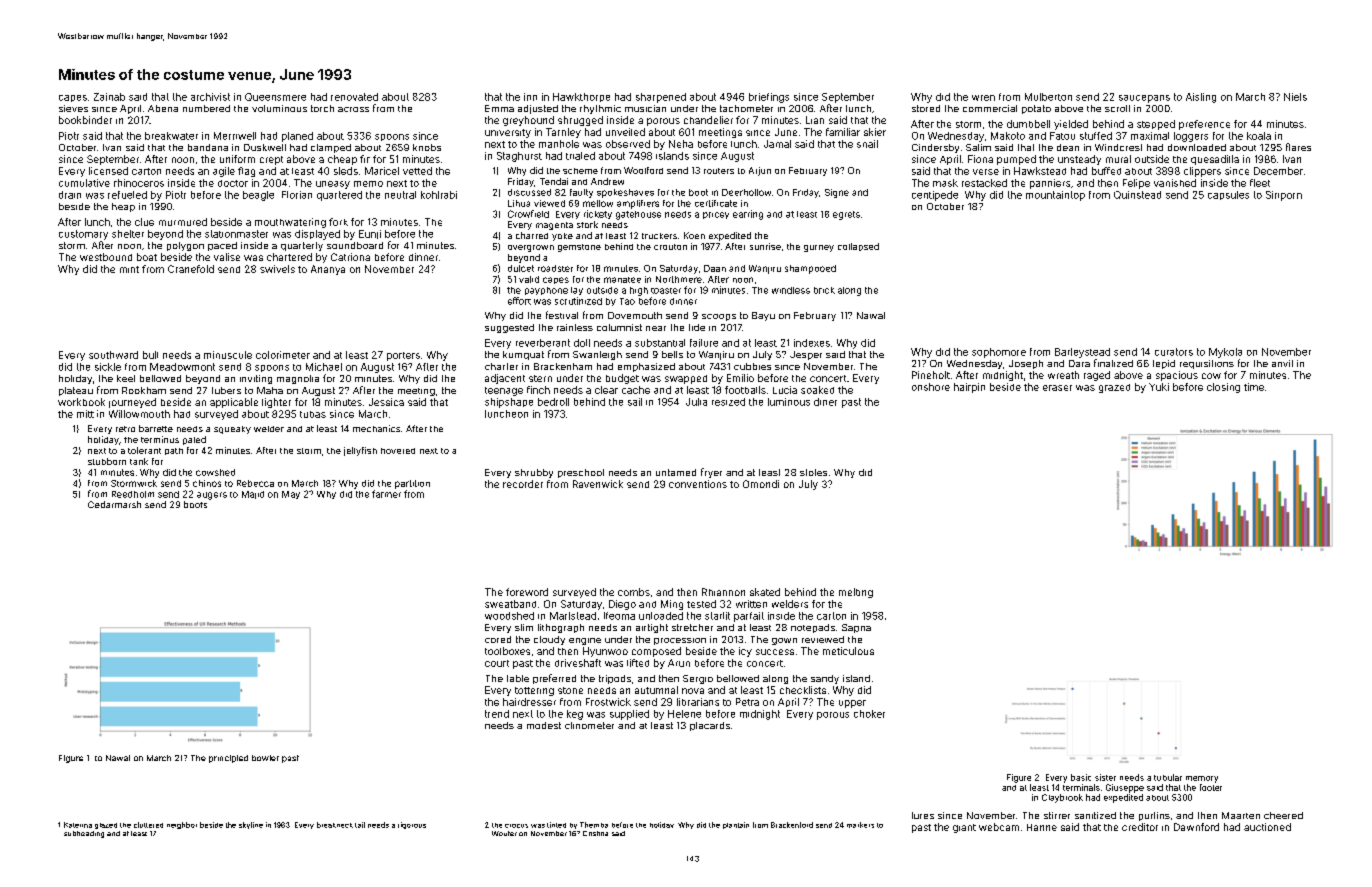 Image resolution: width=1372 pixels, height=887 pixels. I want to click on conventions, so click(698, 484).
